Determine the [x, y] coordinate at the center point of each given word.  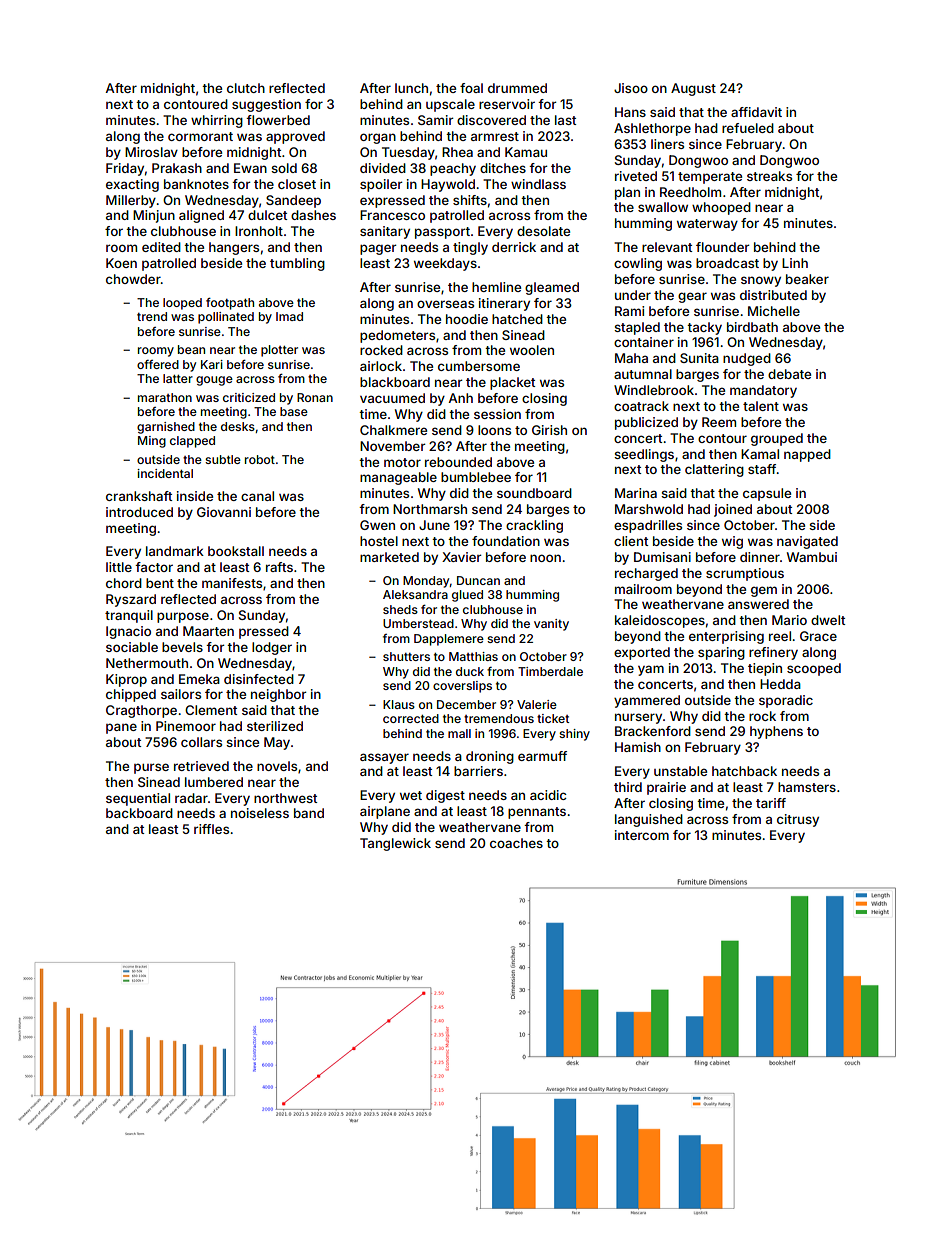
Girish [549, 430]
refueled [748, 128]
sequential [138, 799]
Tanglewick [395, 844]
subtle [223, 459]
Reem [719, 422]
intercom [642, 835]
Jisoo [631, 88]
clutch [246, 88]
